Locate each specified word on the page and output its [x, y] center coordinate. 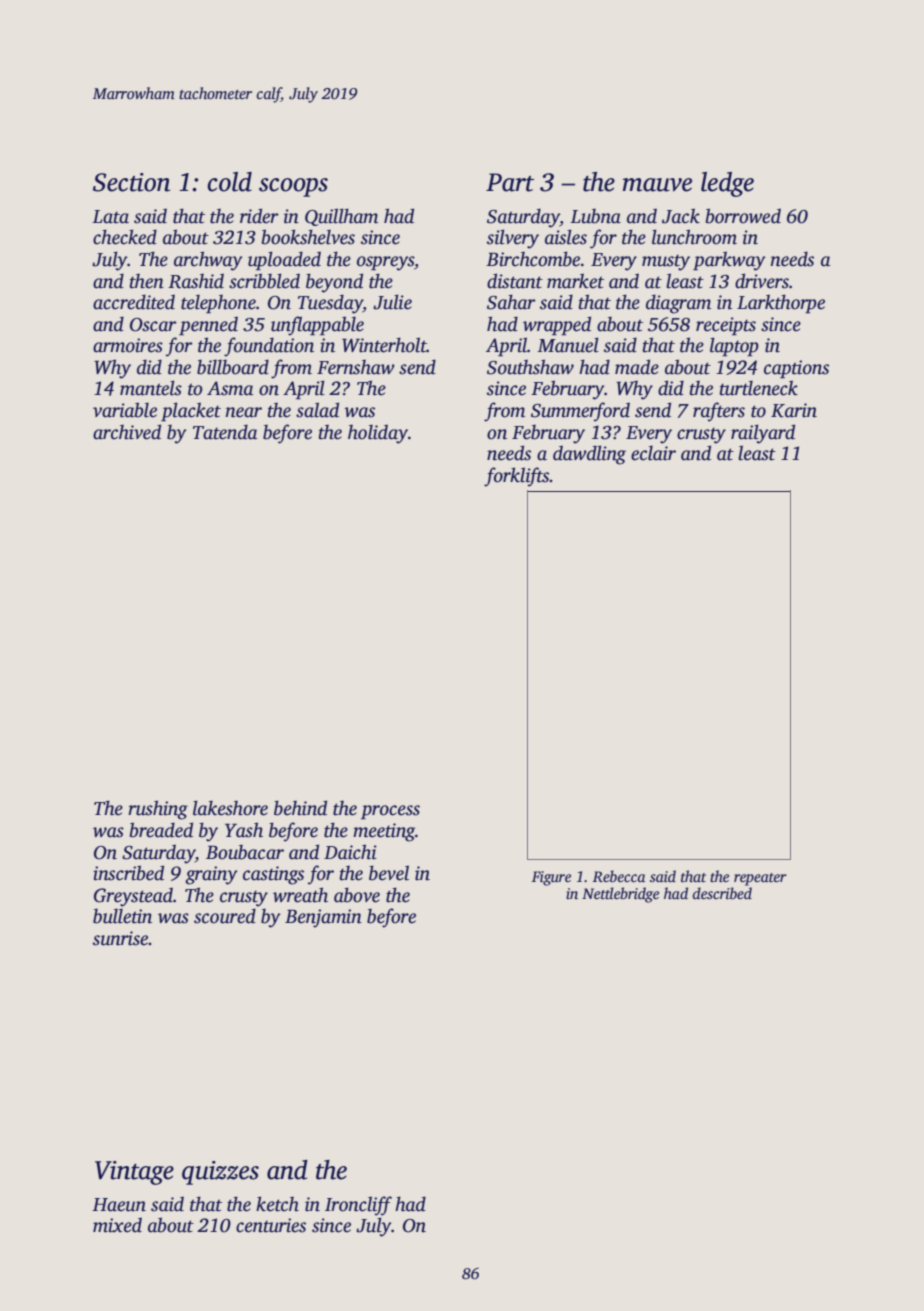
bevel [389, 873]
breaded [161, 830]
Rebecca [619, 876]
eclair [653, 453]
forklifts [517, 477]
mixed [117, 1225]
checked [125, 237]
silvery [513, 239]
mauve [657, 185]
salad [317, 410]
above [357, 895]
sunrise [121, 938]
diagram [678, 304]
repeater [760, 879]
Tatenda [225, 432]
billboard [233, 367]
